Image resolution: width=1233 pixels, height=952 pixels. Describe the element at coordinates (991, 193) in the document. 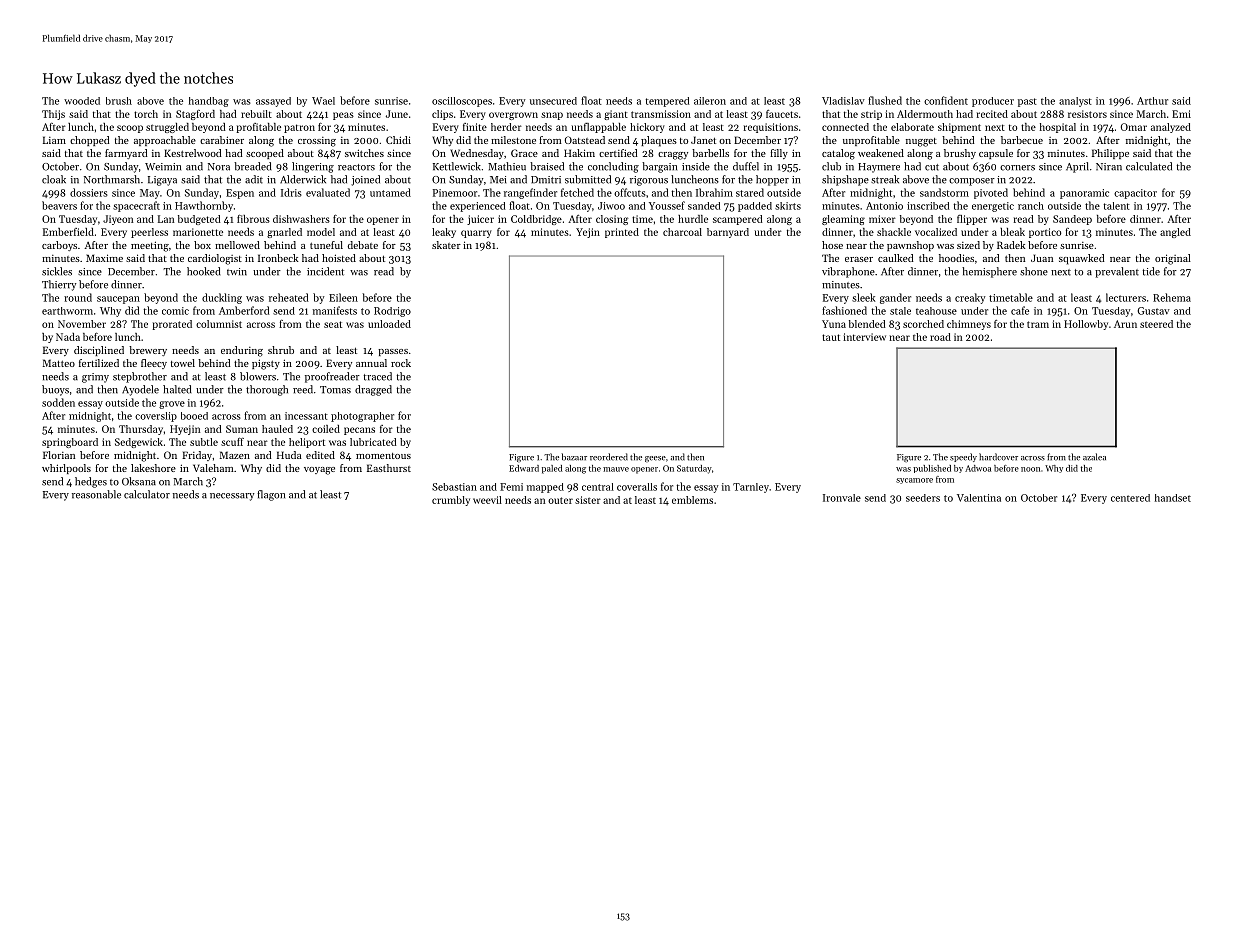

I see `pivoted` at that location.
